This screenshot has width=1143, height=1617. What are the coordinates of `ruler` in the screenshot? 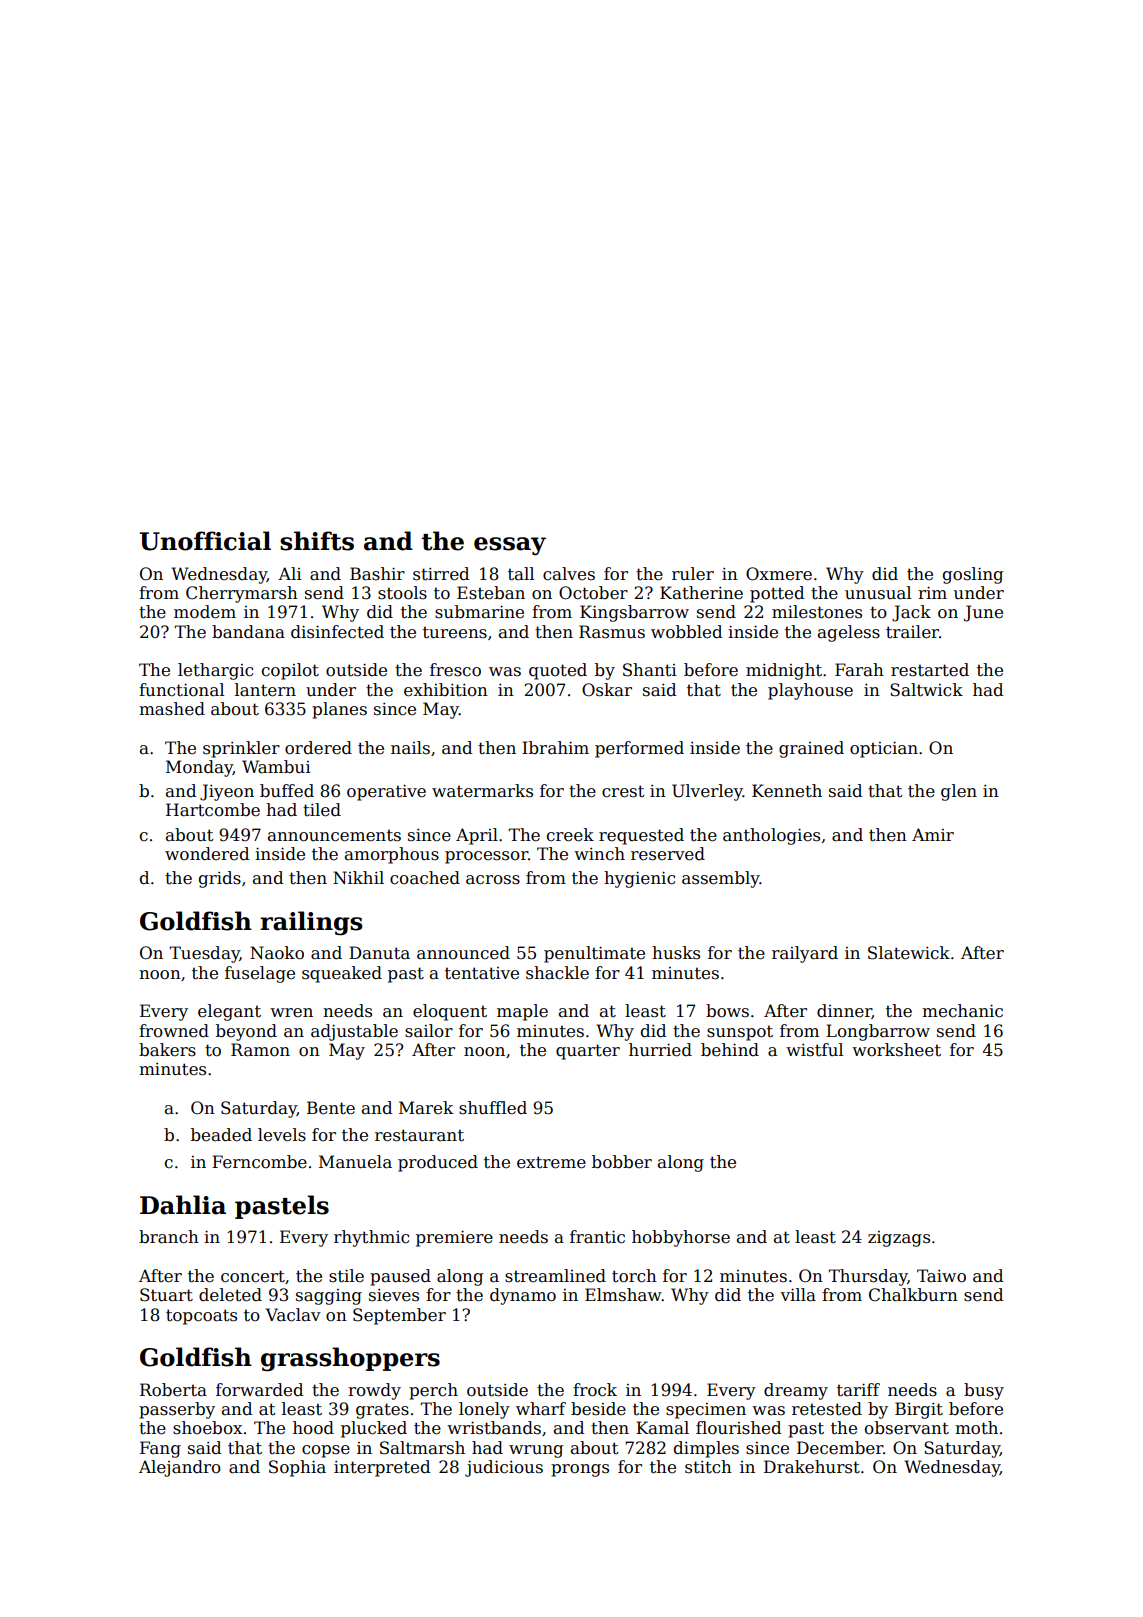 It's located at (693, 574).
